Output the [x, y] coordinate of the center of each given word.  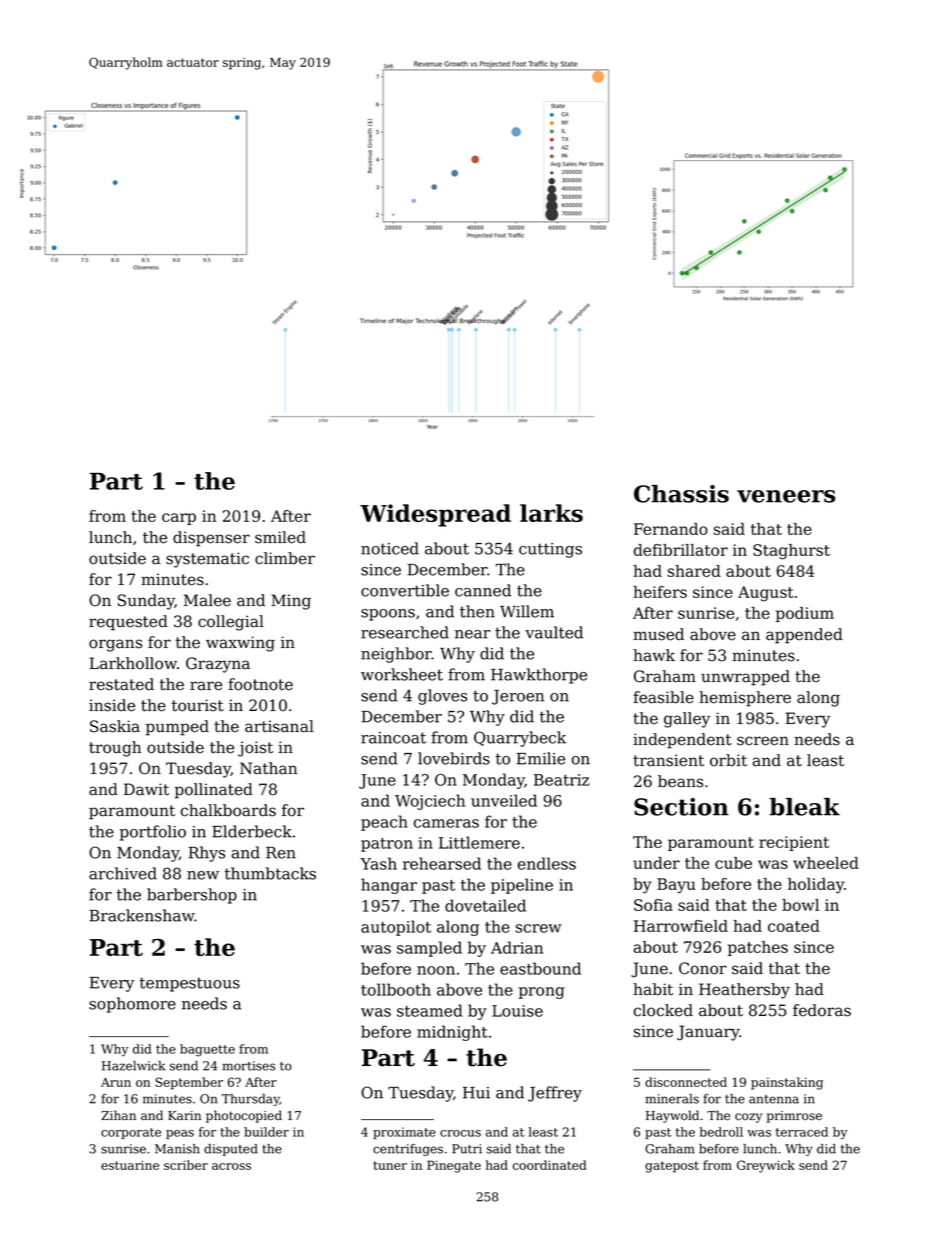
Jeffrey [555, 1094]
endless [547, 863]
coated [794, 926]
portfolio [153, 833]
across [231, 1166]
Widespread [435, 515]
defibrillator [681, 550]
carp [179, 519]
